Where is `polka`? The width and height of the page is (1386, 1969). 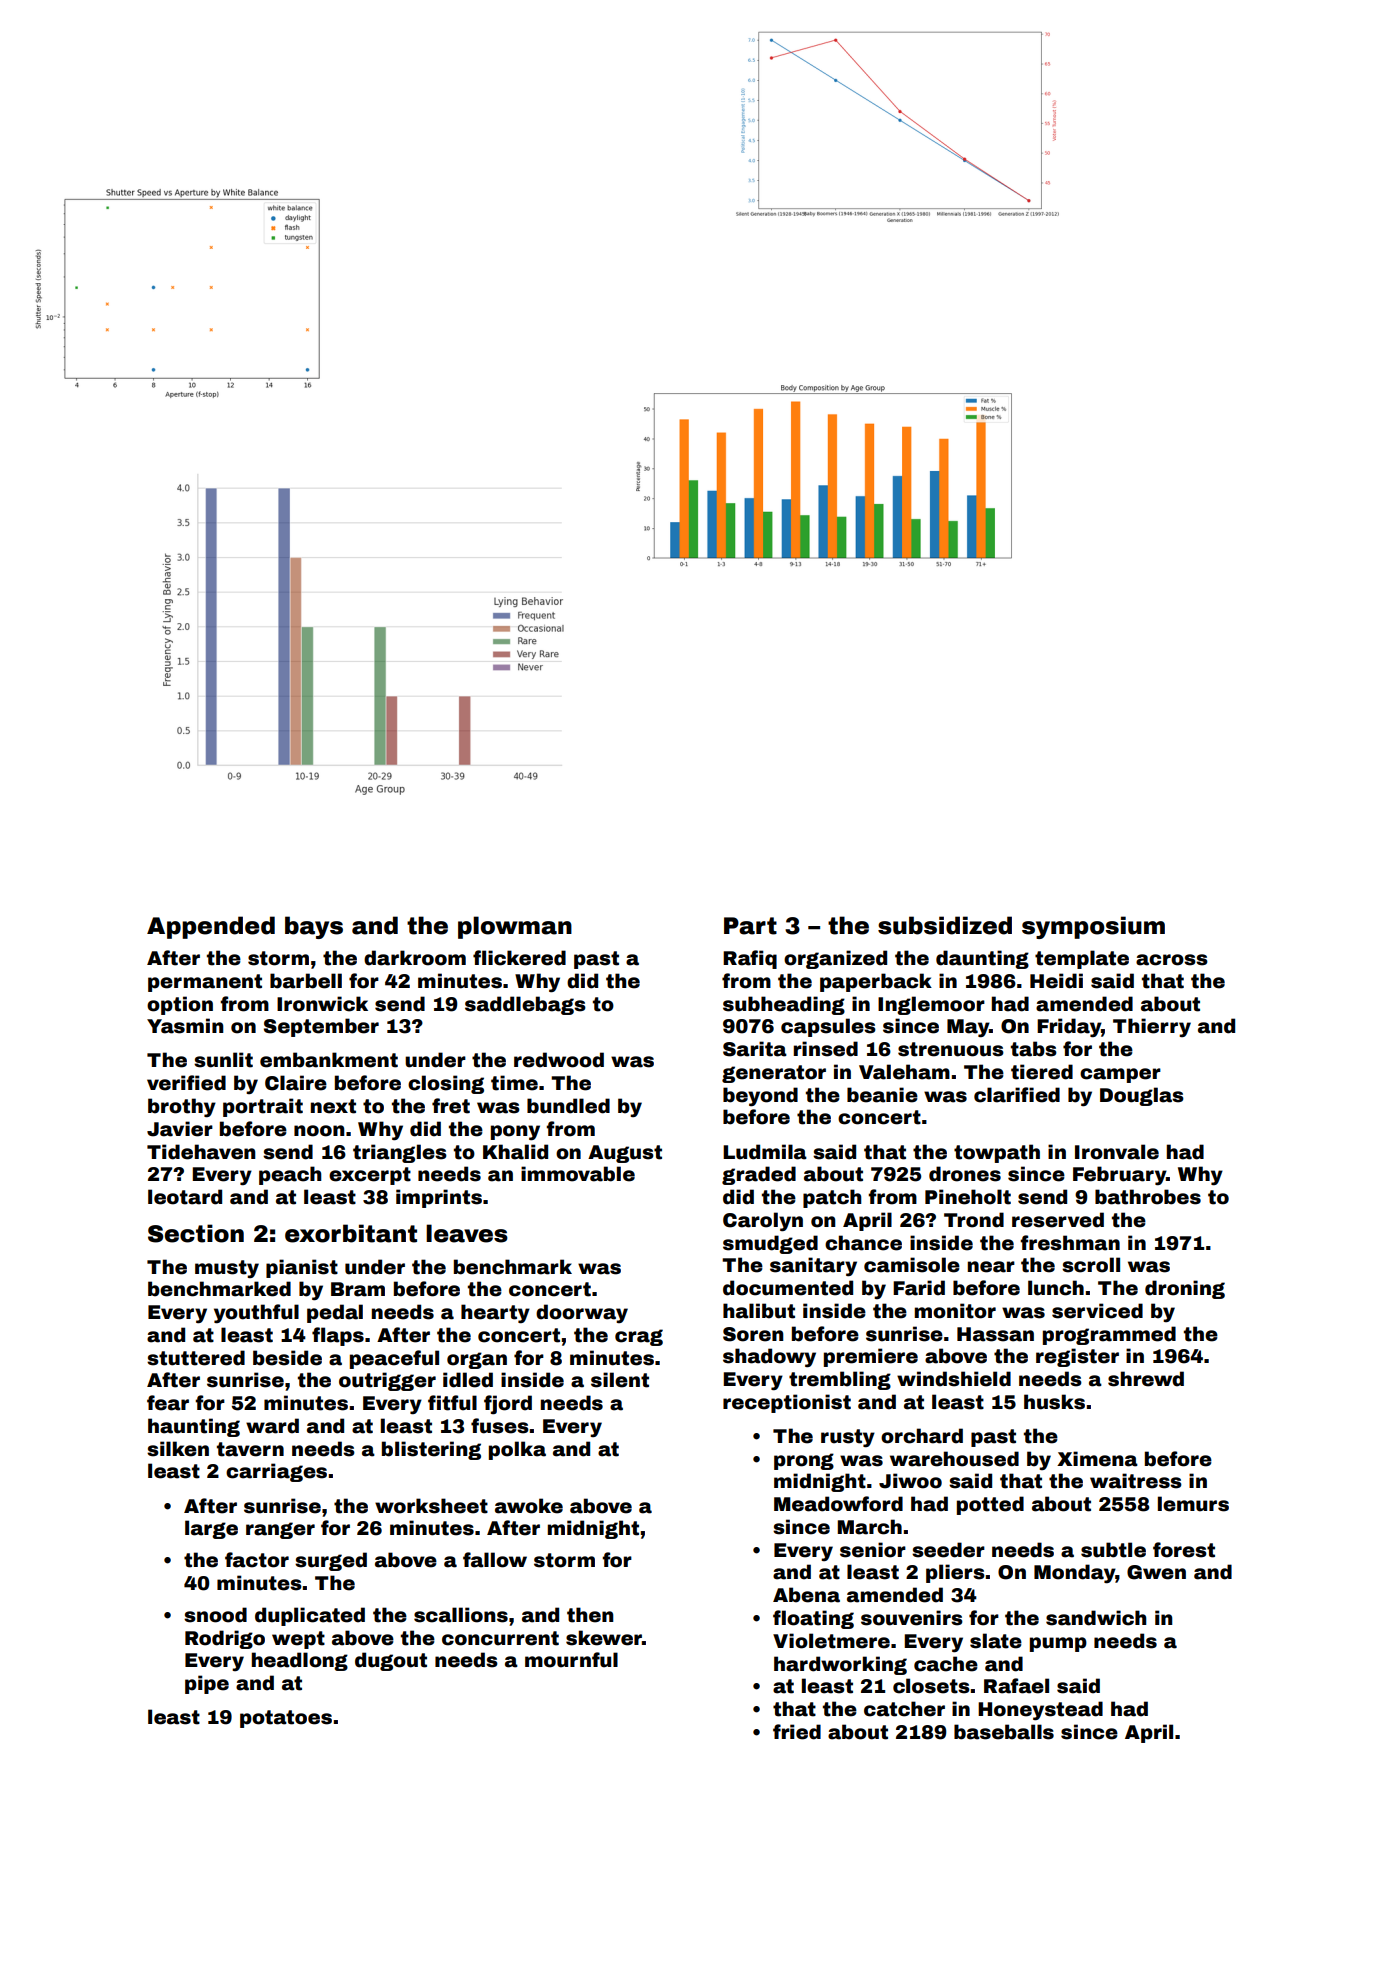 polka is located at coordinates (517, 1450).
